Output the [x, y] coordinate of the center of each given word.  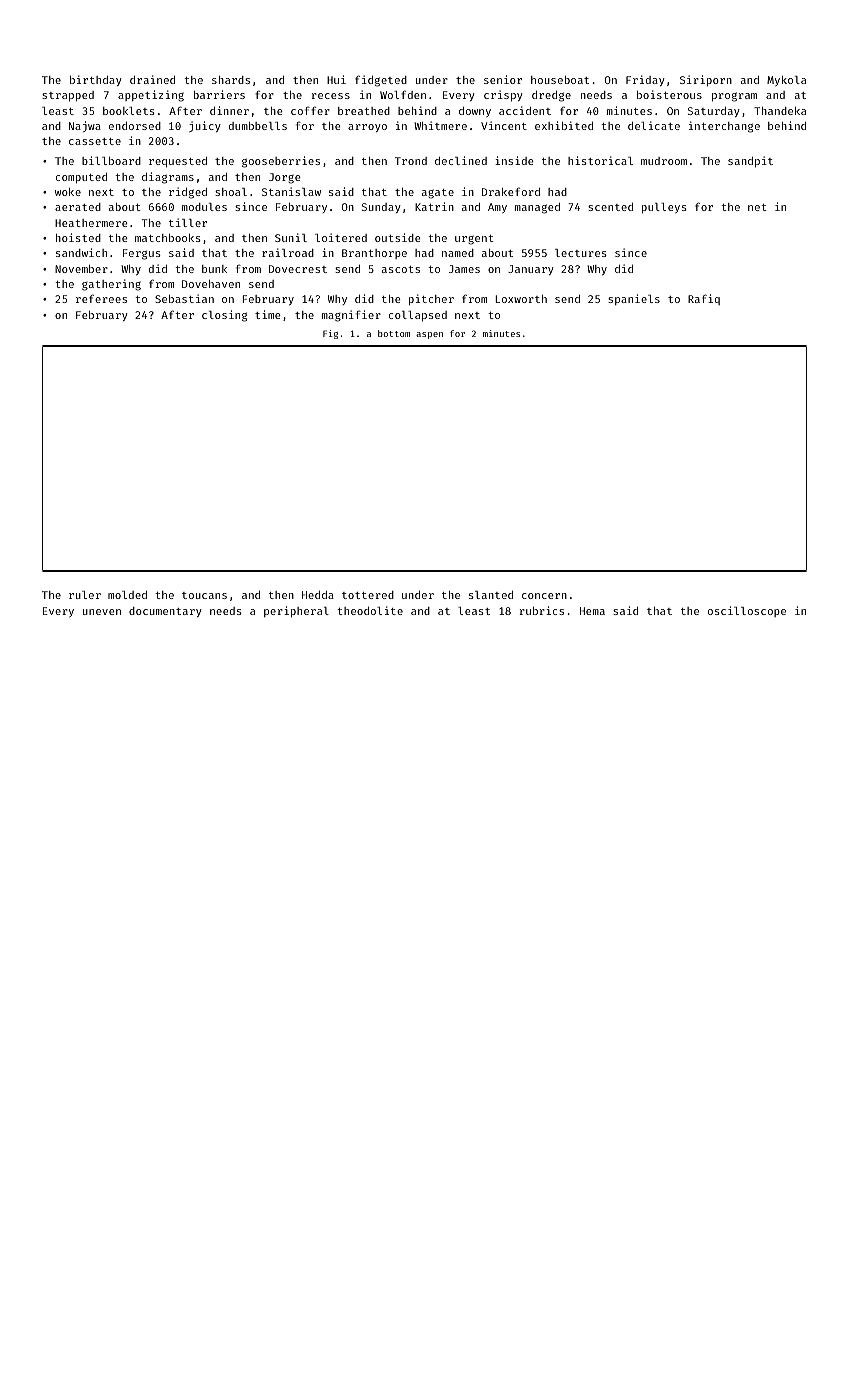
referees [101, 298]
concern [544, 596]
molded [127, 595]
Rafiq [704, 299]
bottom [394, 333]
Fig [330, 334]
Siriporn [706, 80]
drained [152, 79]
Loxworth [521, 299]
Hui [336, 79]
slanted [491, 595]
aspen [429, 335]
